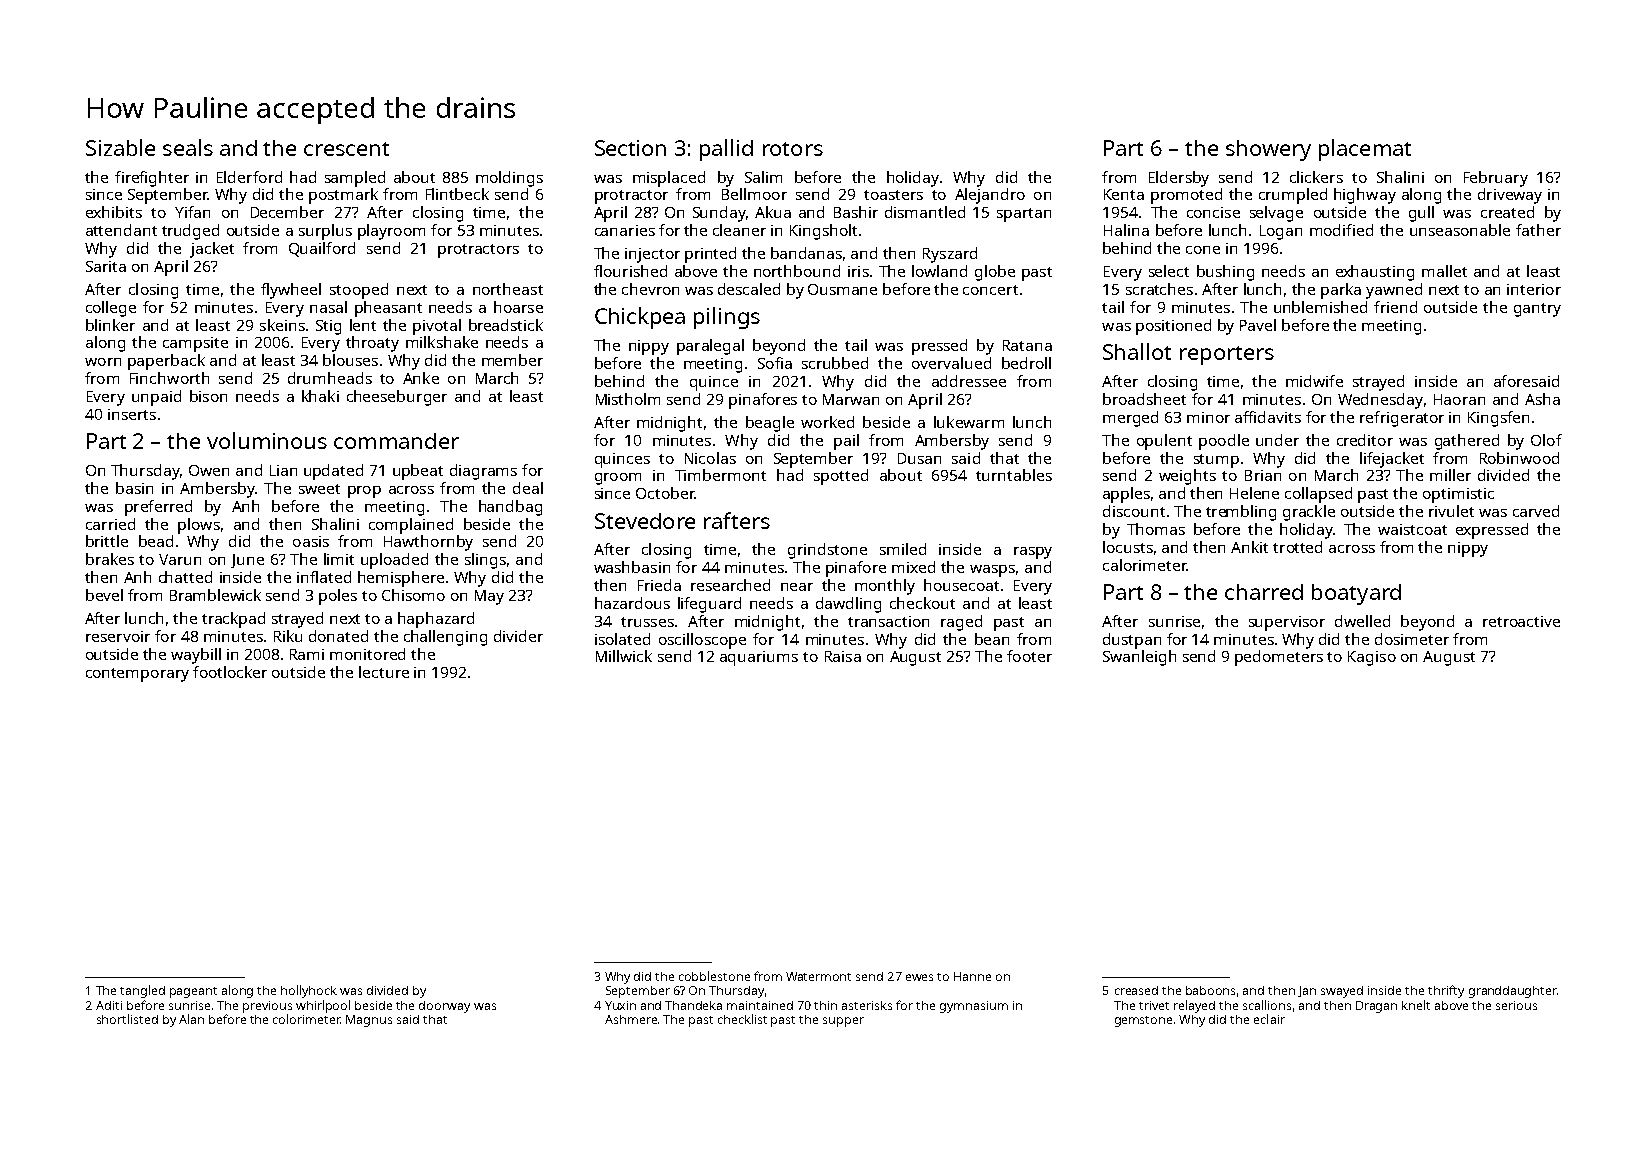 The height and width of the page is (1164, 1646). Describe the element at coordinates (893, 195) in the page. I see `toasters` at that location.
